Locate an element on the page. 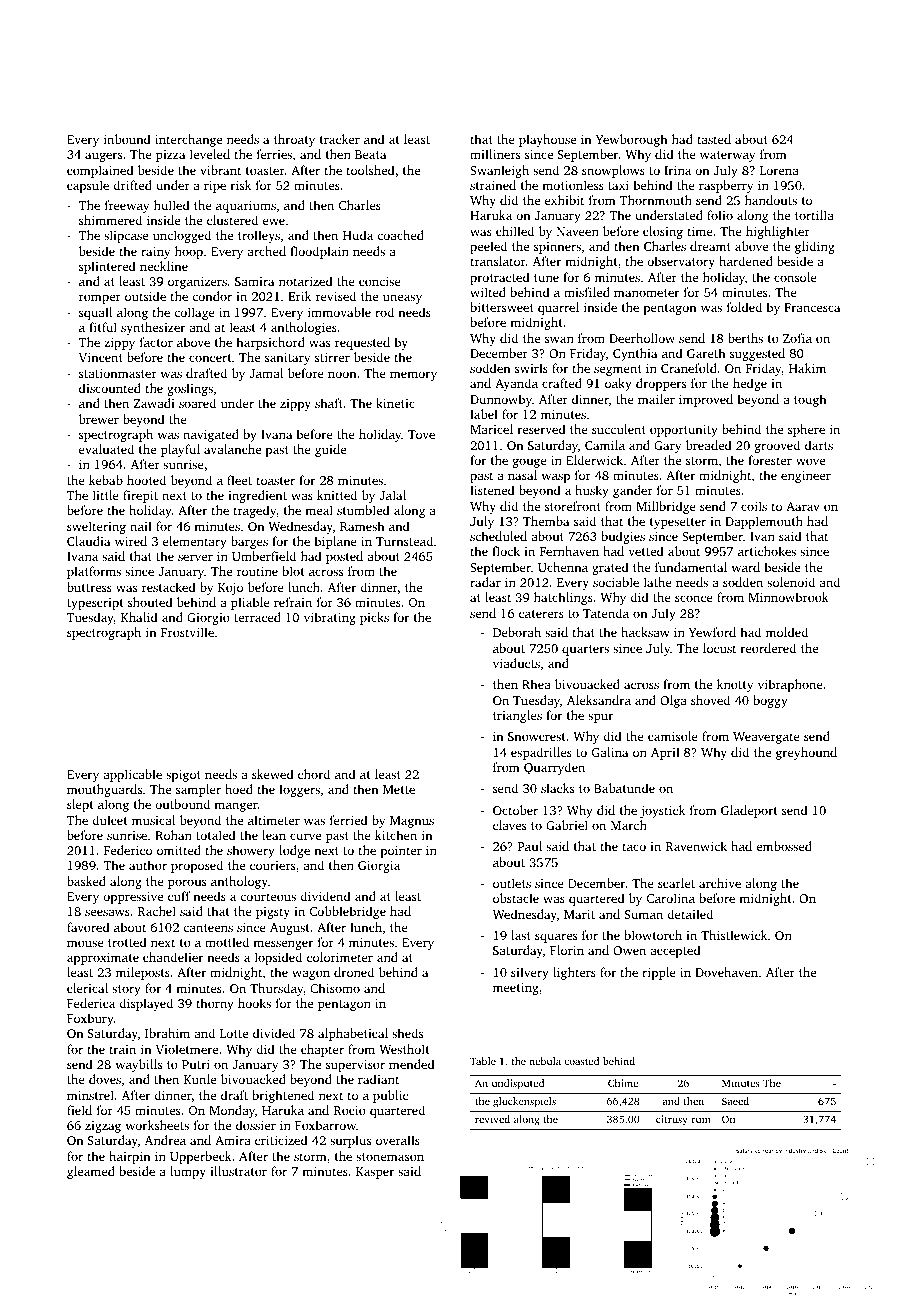 Image resolution: width=908 pixels, height=1316 pixels. Saeed is located at coordinates (735, 1101).
